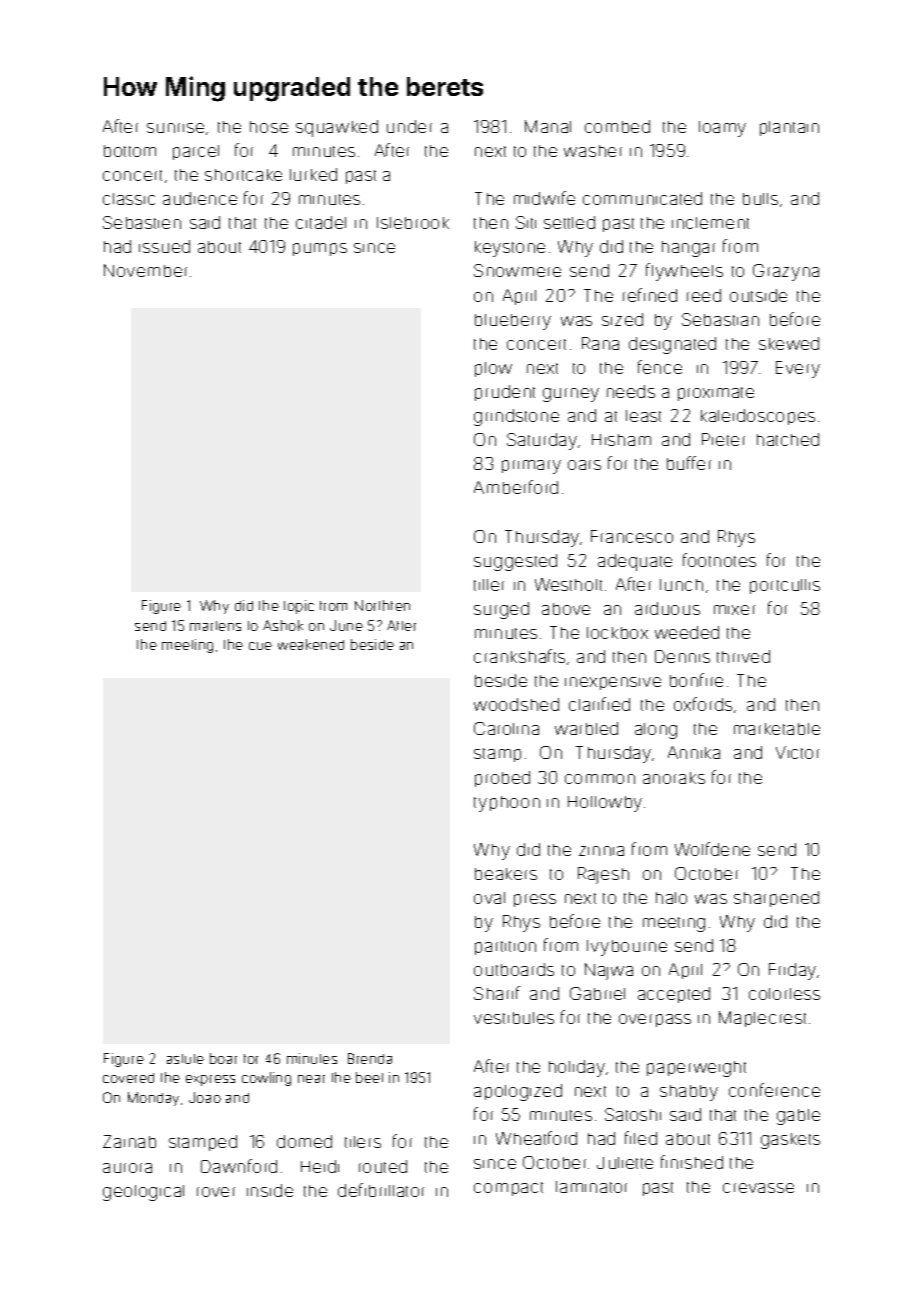  What do you see at coordinates (632, 536) in the image?
I see `Francesco` at bounding box center [632, 536].
